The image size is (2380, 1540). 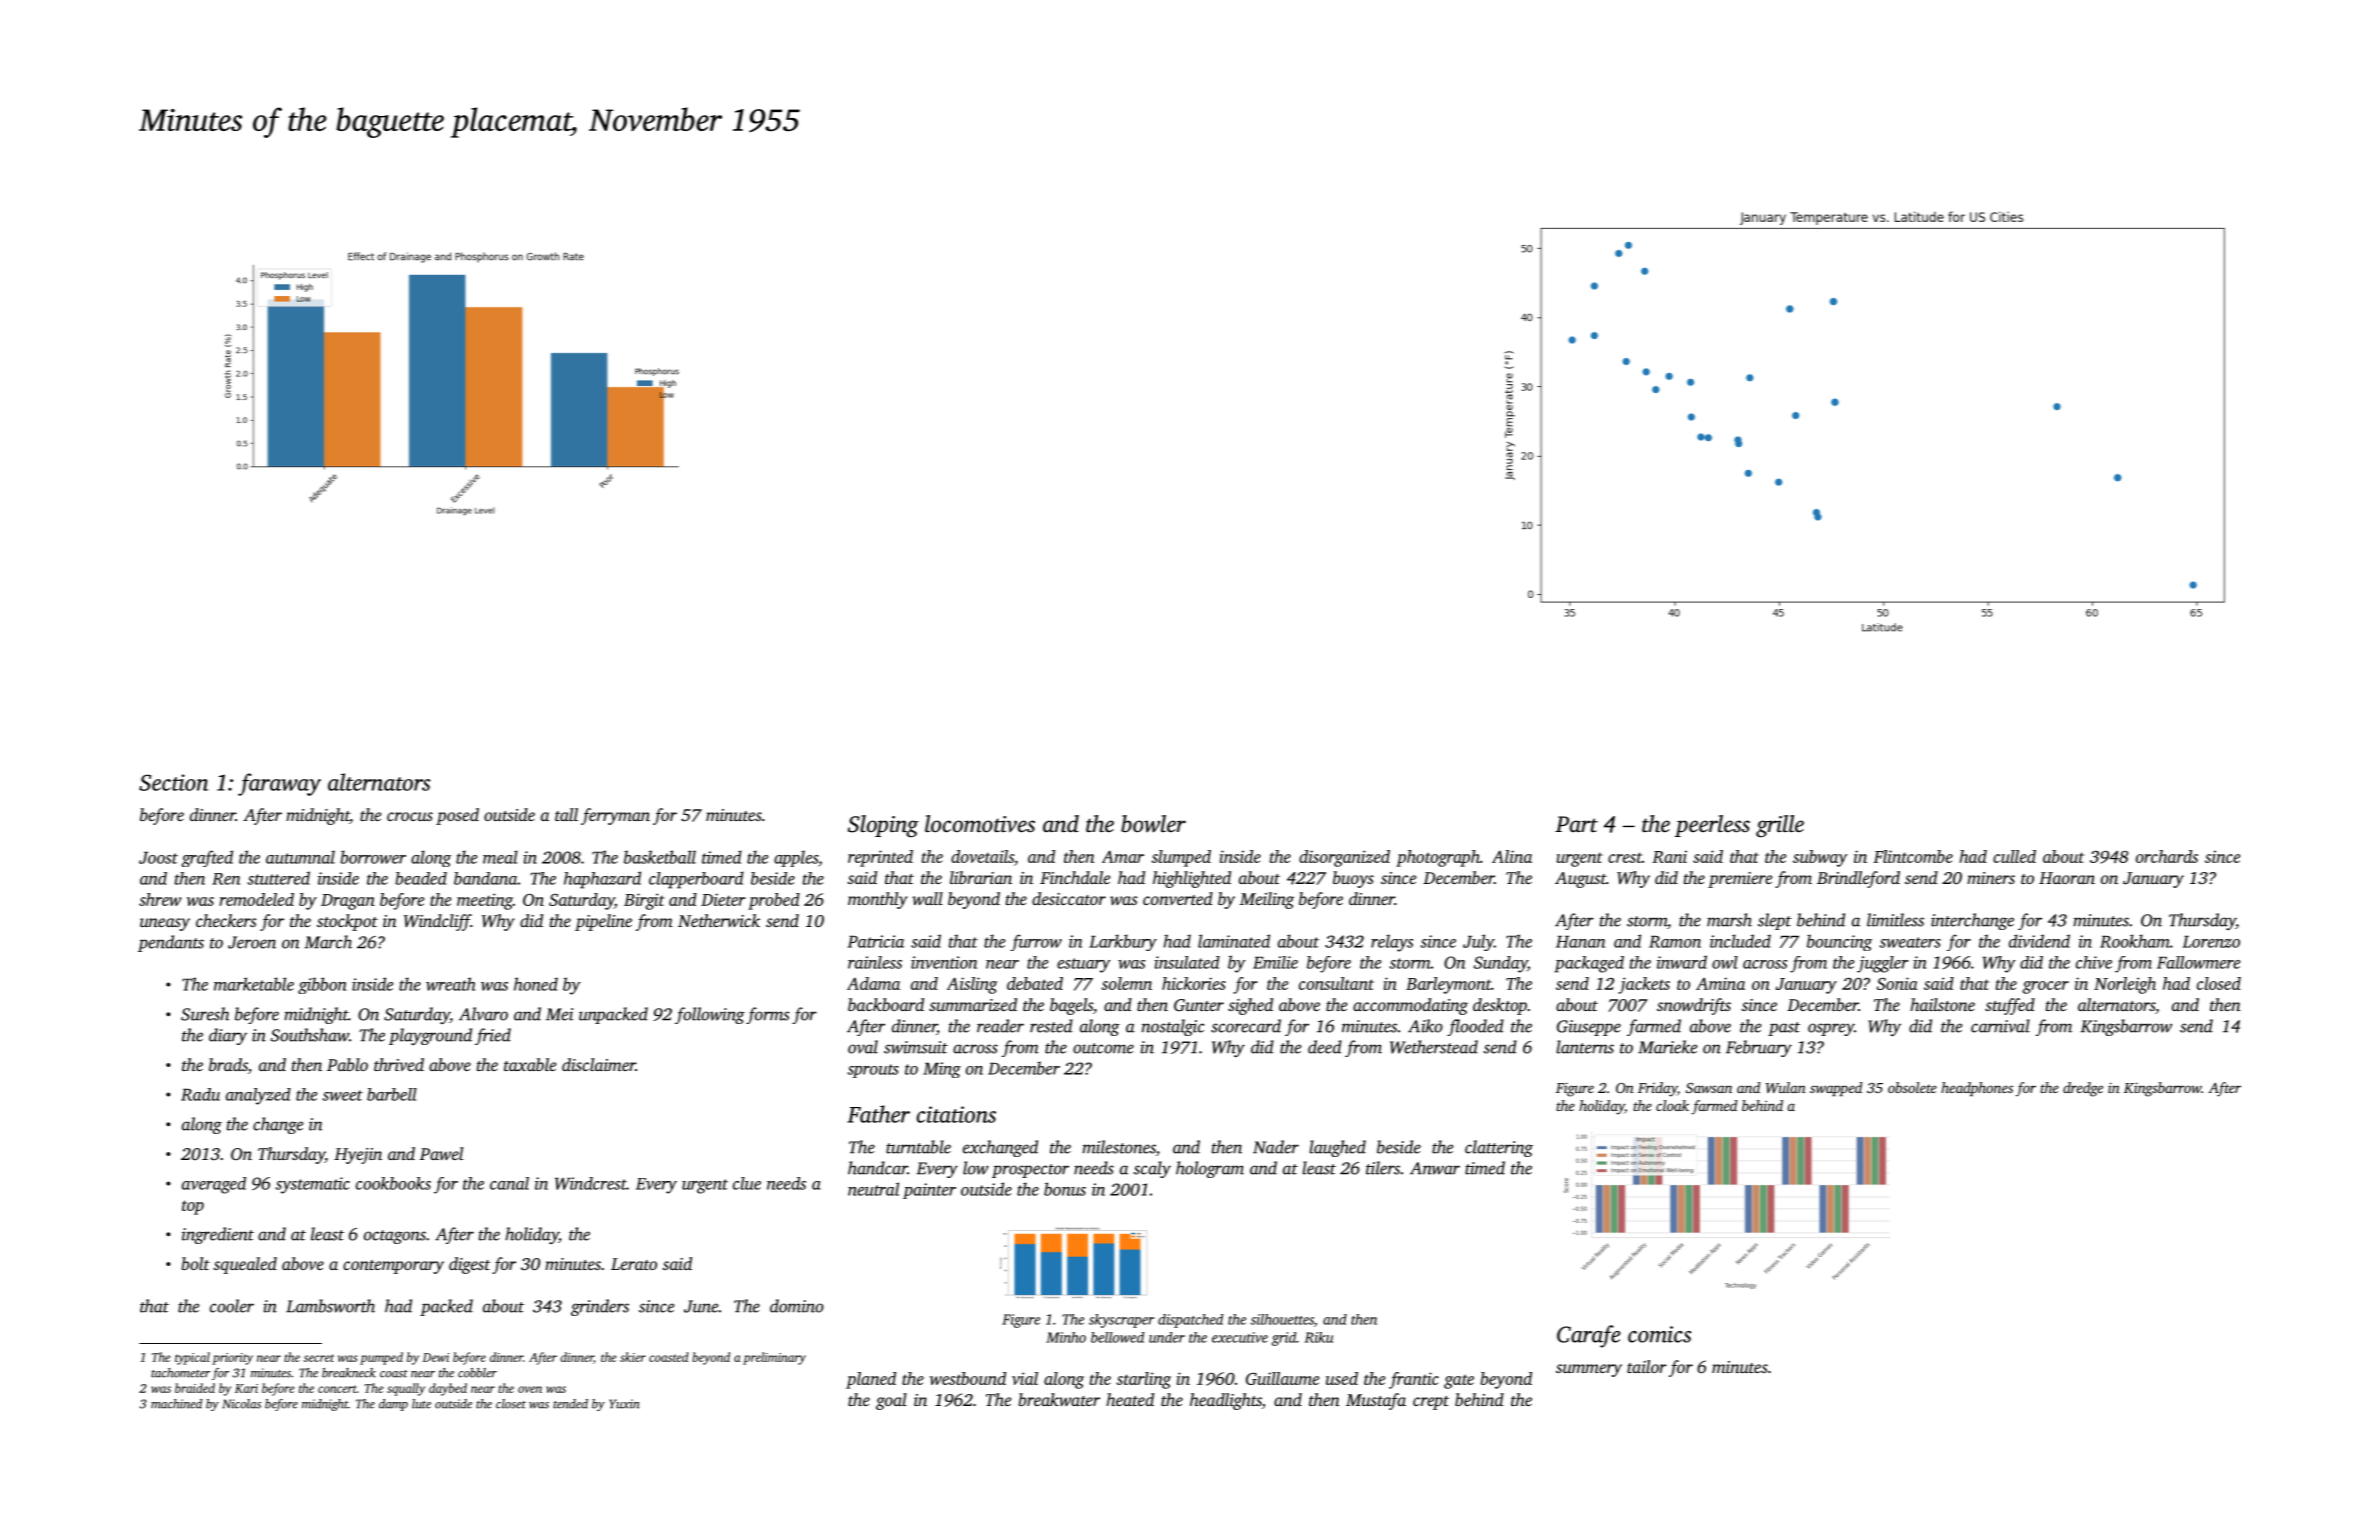 I want to click on Anwar, so click(x=1435, y=1168).
